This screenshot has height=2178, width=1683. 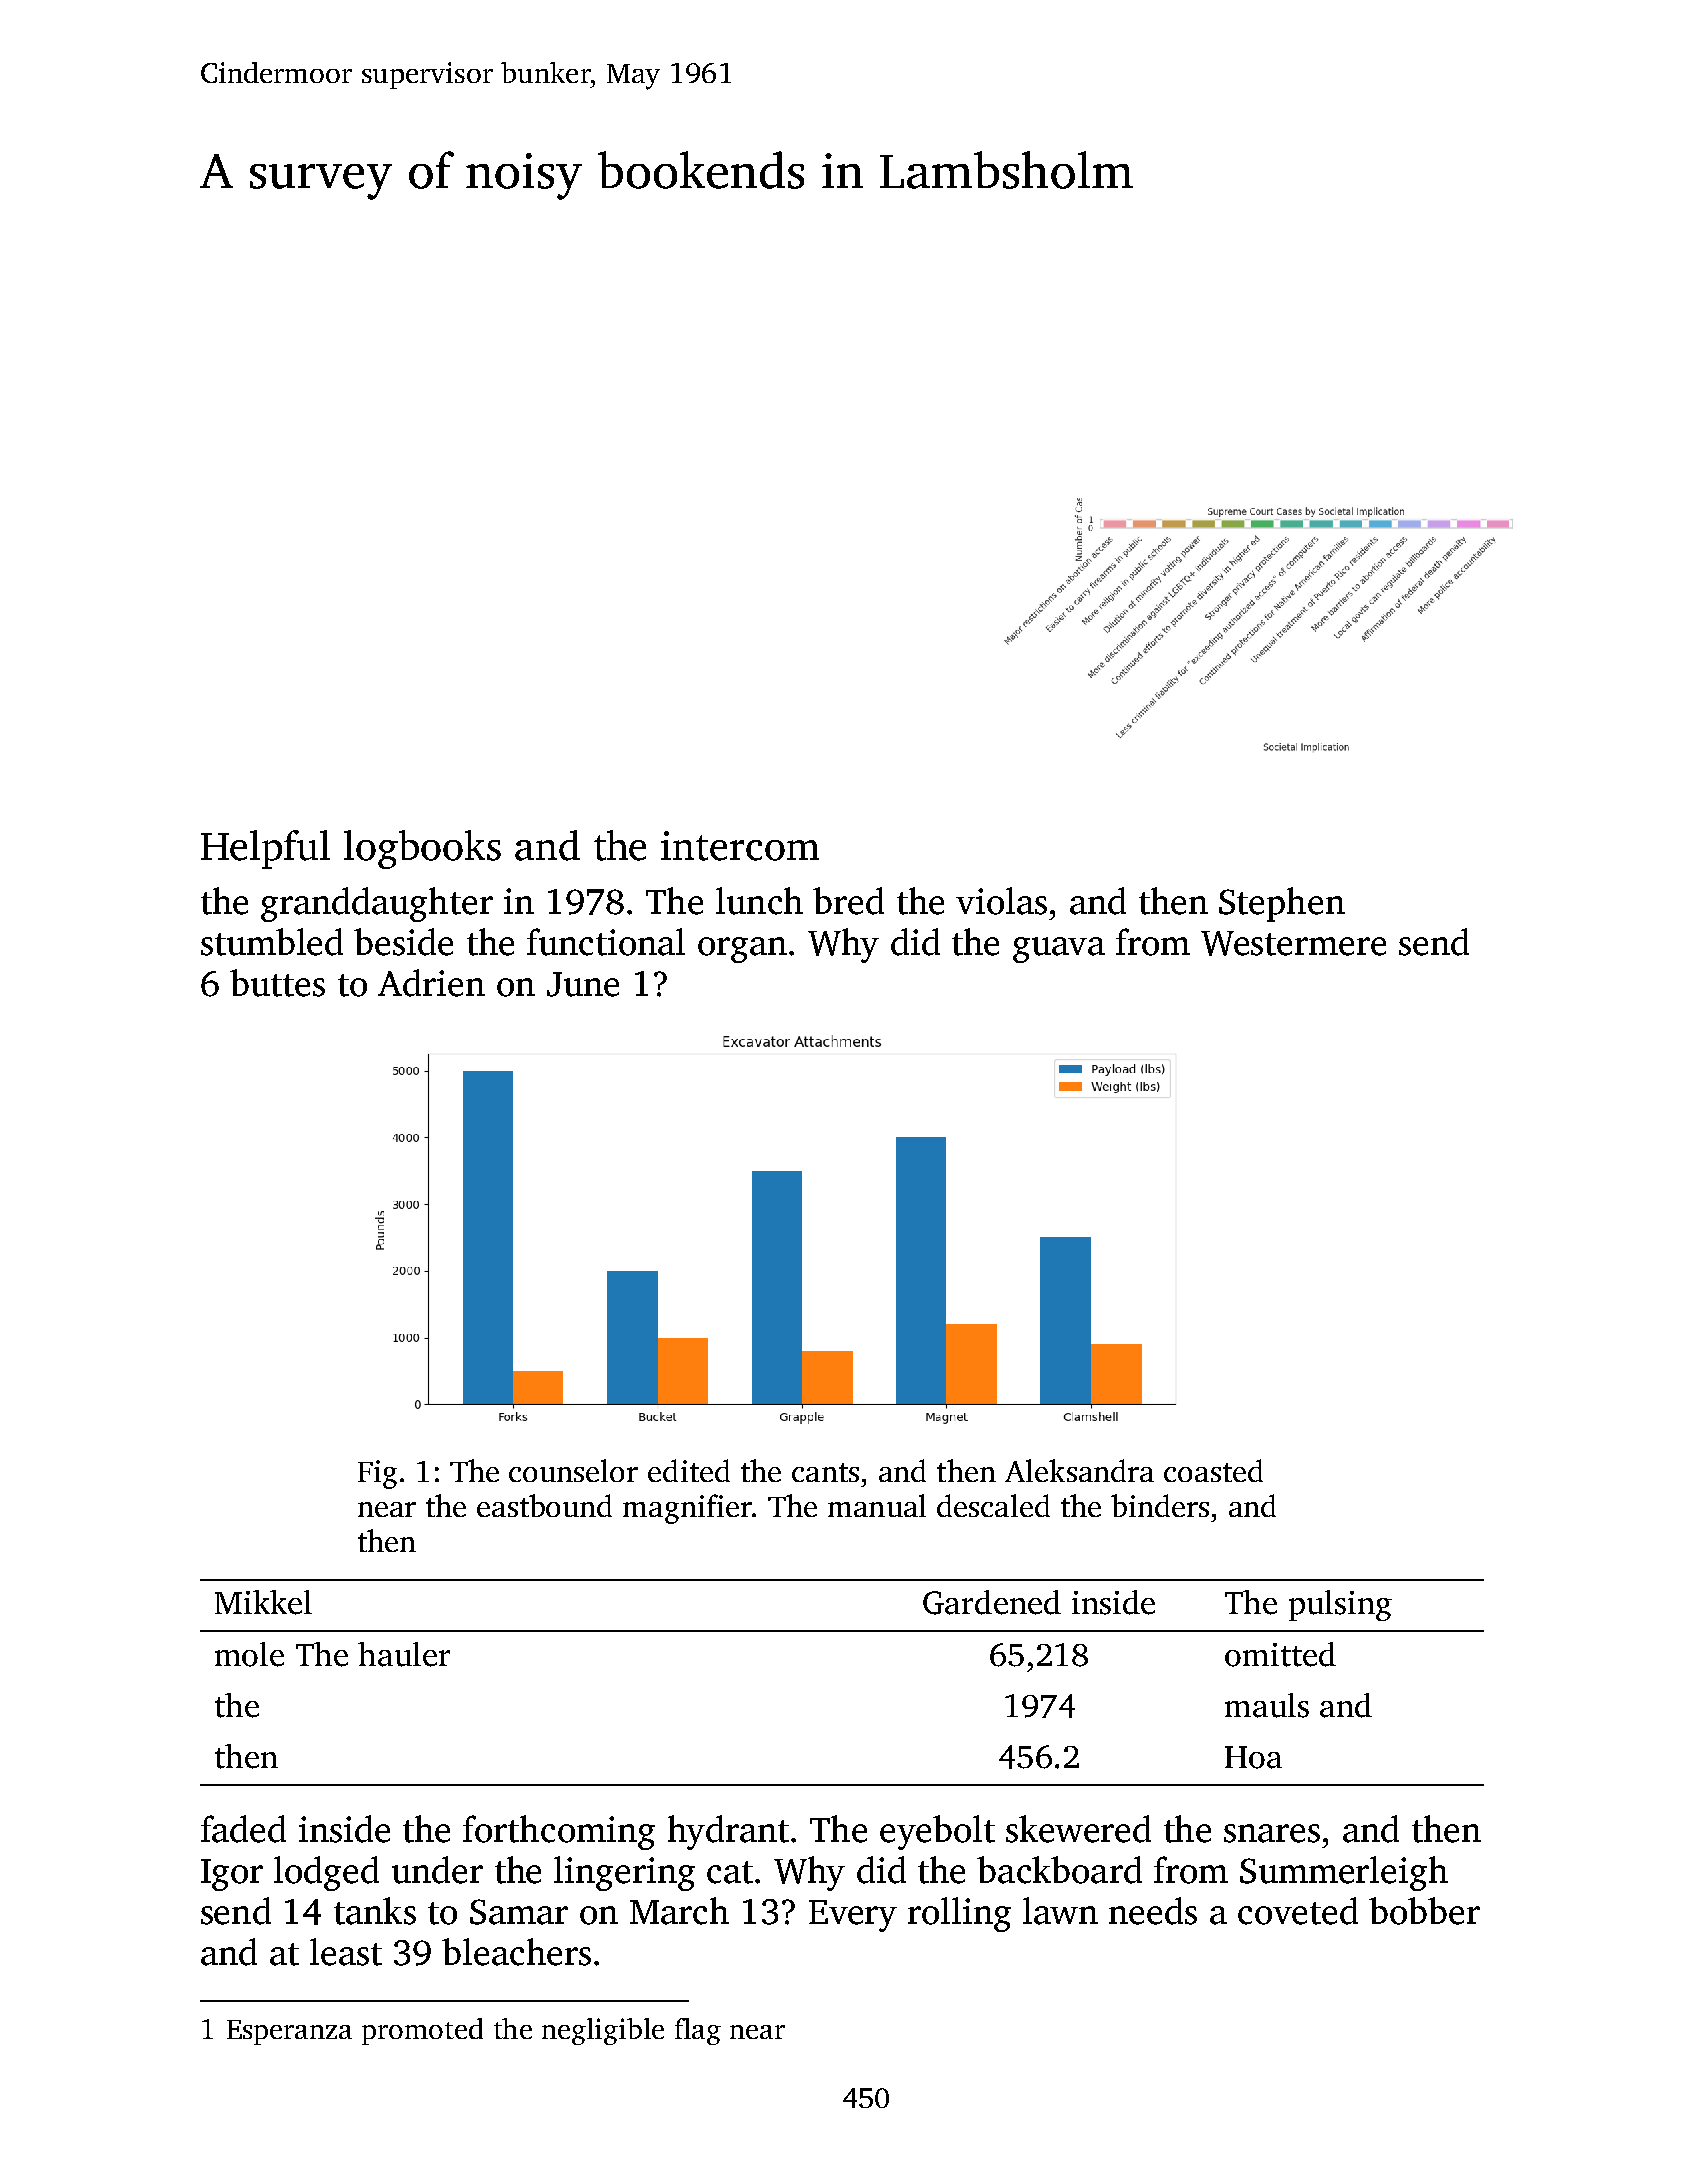 What do you see at coordinates (263, 1602) in the screenshot?
I see `Mikkel` at bounding box center [263, 1602].
